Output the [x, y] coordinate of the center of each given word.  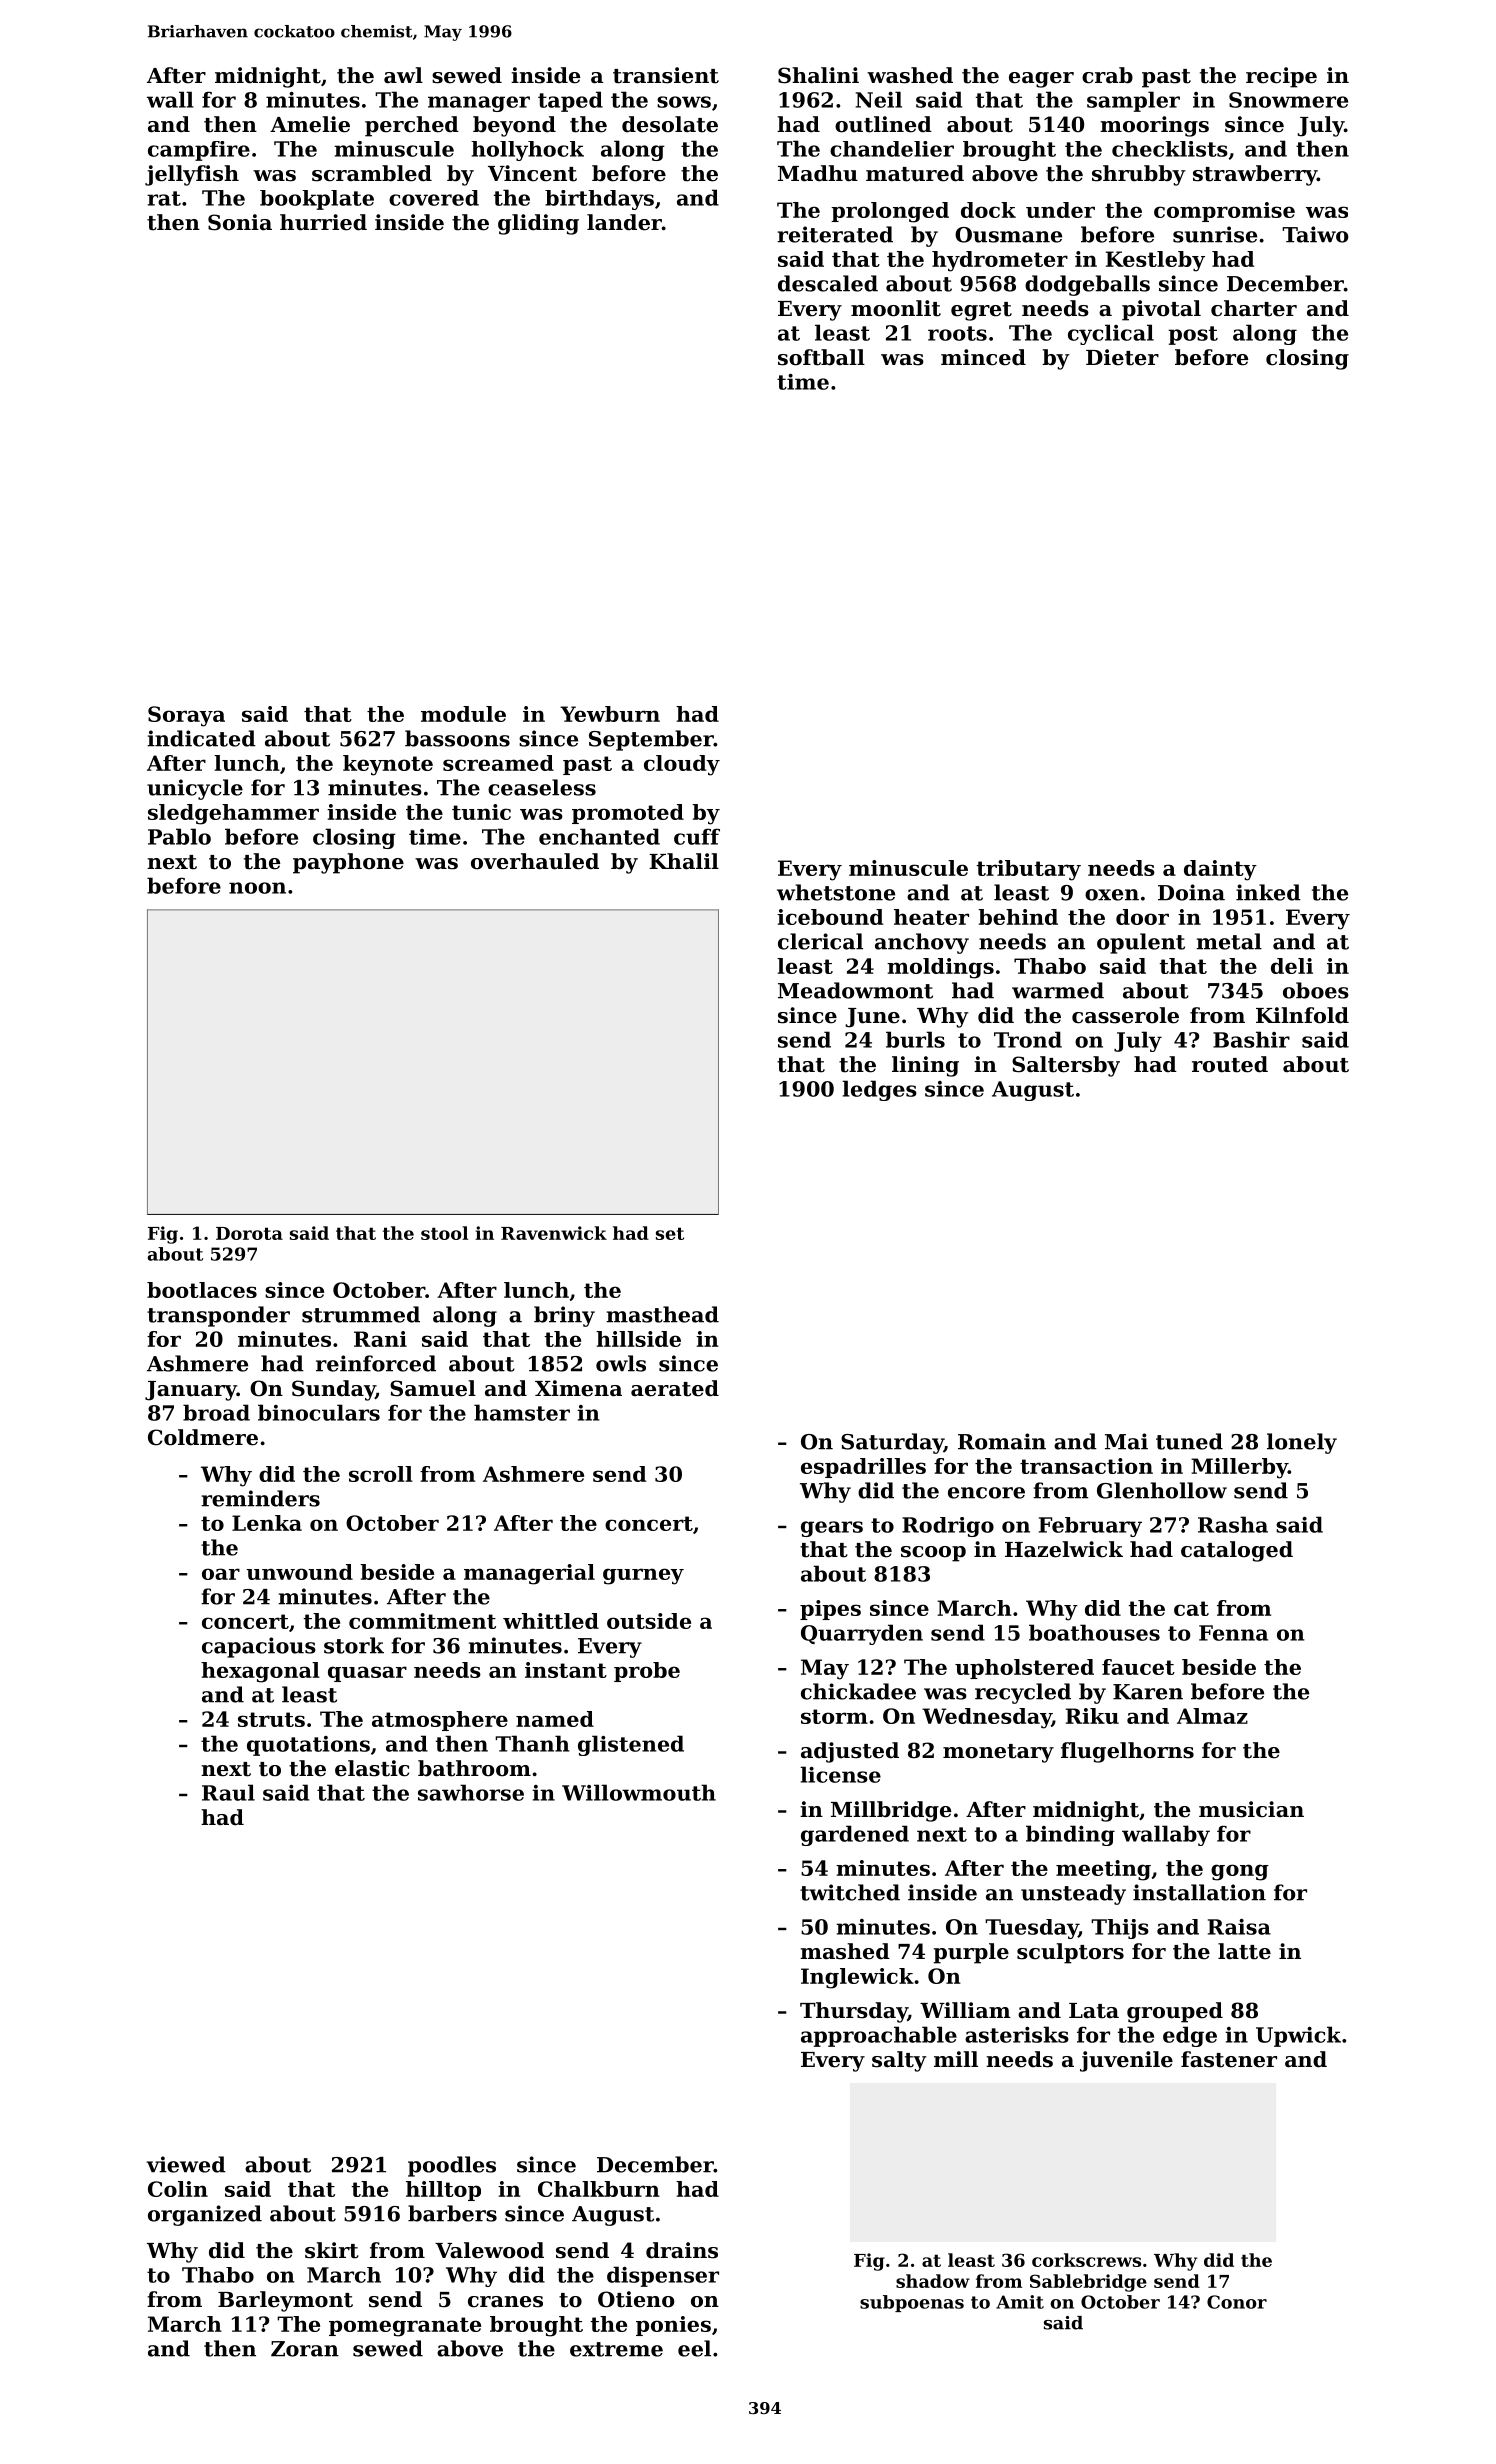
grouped [1175, 2012]
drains [682, 2250]
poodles [452, 2166]
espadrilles [863, 1468]
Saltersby [1066, 1066]
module [463, 714]
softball [821, 357]
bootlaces [202, 1290]
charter [1254, 308]
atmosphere [440, 1721]
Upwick [1298, 2036]
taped [570, 101]
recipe [1281, 77]
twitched [850, 1892]
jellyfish [192, 175]
